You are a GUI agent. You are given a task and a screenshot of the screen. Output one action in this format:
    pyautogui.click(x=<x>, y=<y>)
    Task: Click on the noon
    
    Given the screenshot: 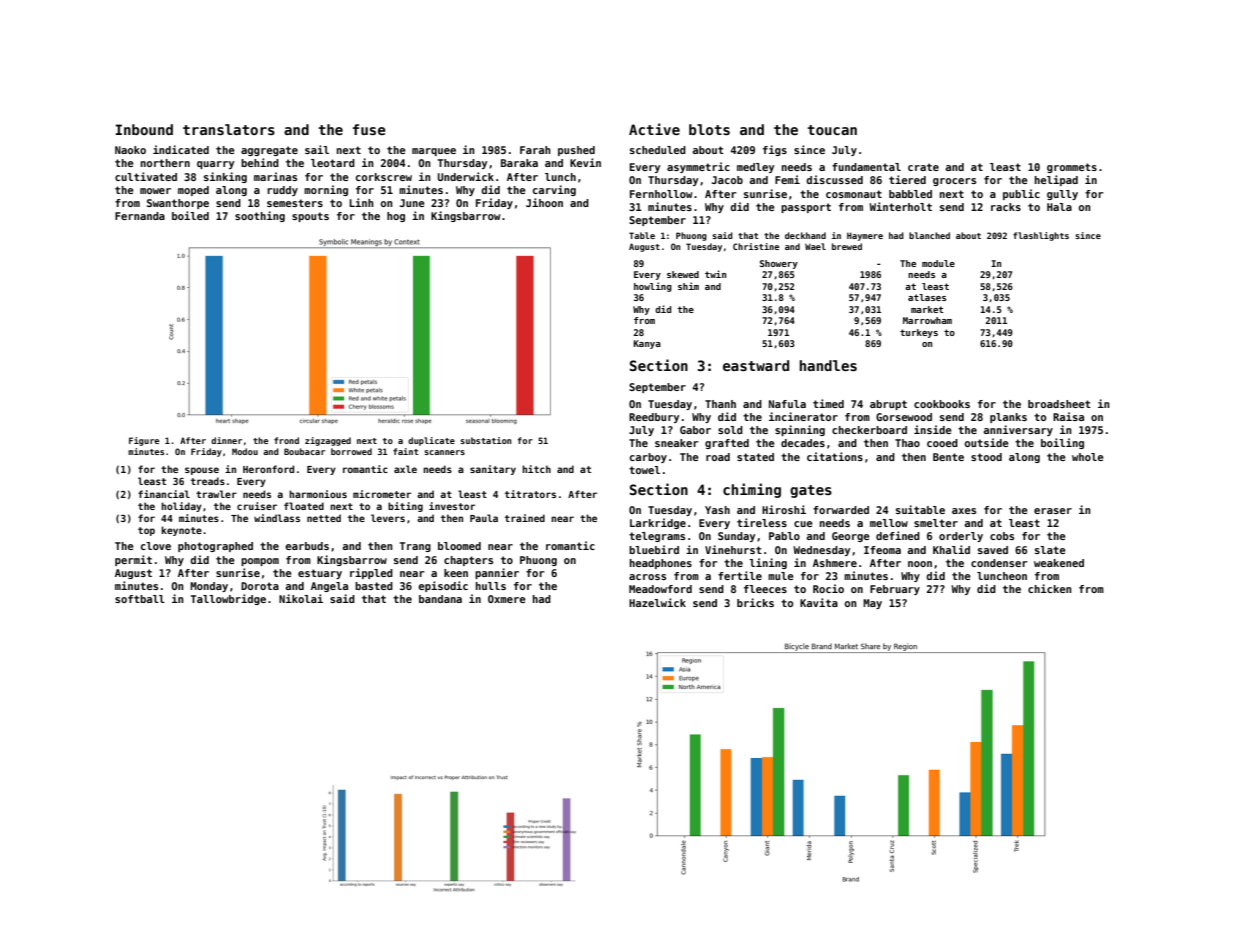 What is the action you would take?
    pyautogui.click(x=920, y=564)
